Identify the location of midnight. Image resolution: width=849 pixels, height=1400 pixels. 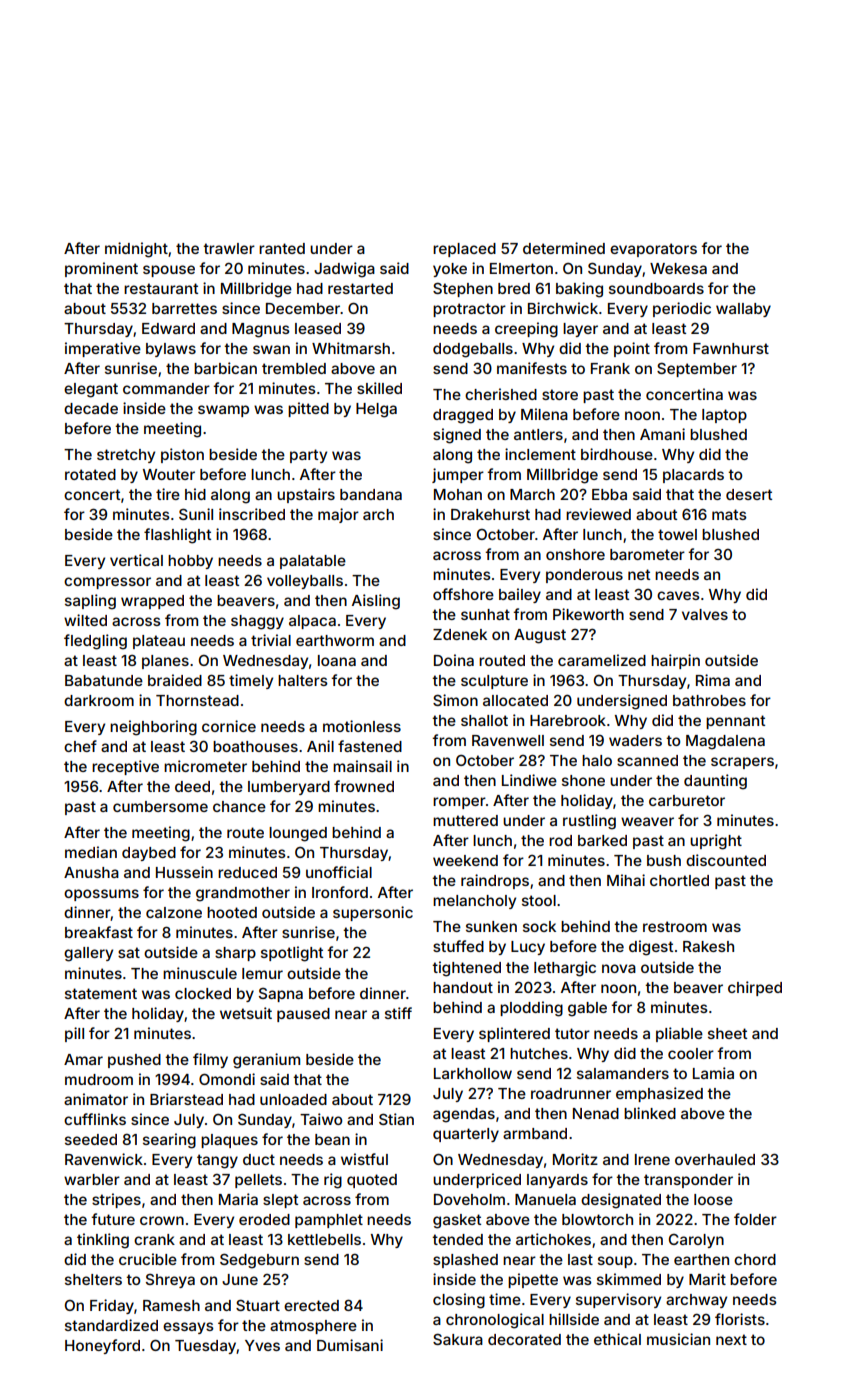
(136, 250).
